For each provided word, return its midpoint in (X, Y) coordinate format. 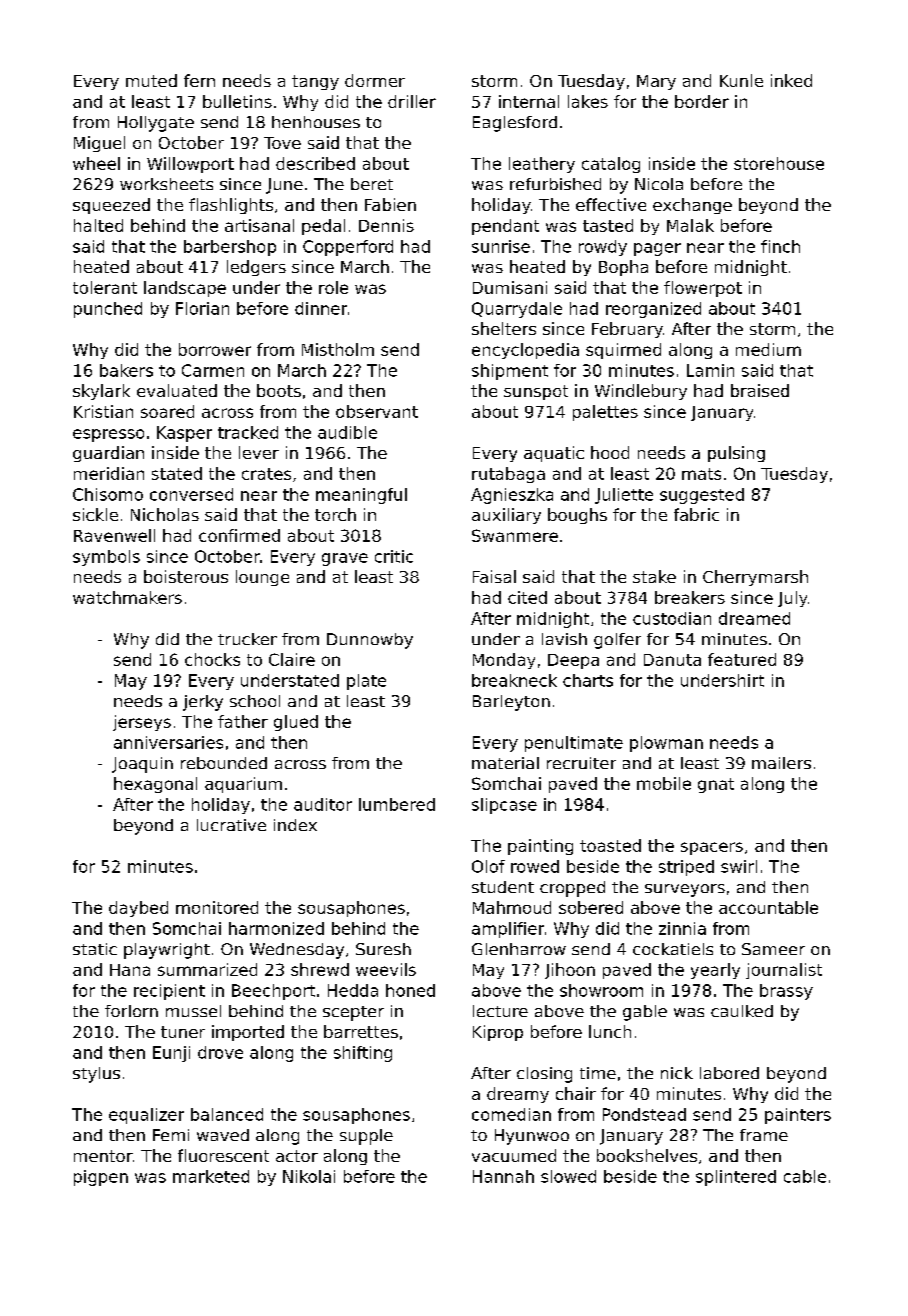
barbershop (230, 248)
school (255, 701)
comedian (511, 1114)
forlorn (131, 1011)
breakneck (514, 680)
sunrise (501, 246)
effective (611, 204)
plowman (666, 744)
